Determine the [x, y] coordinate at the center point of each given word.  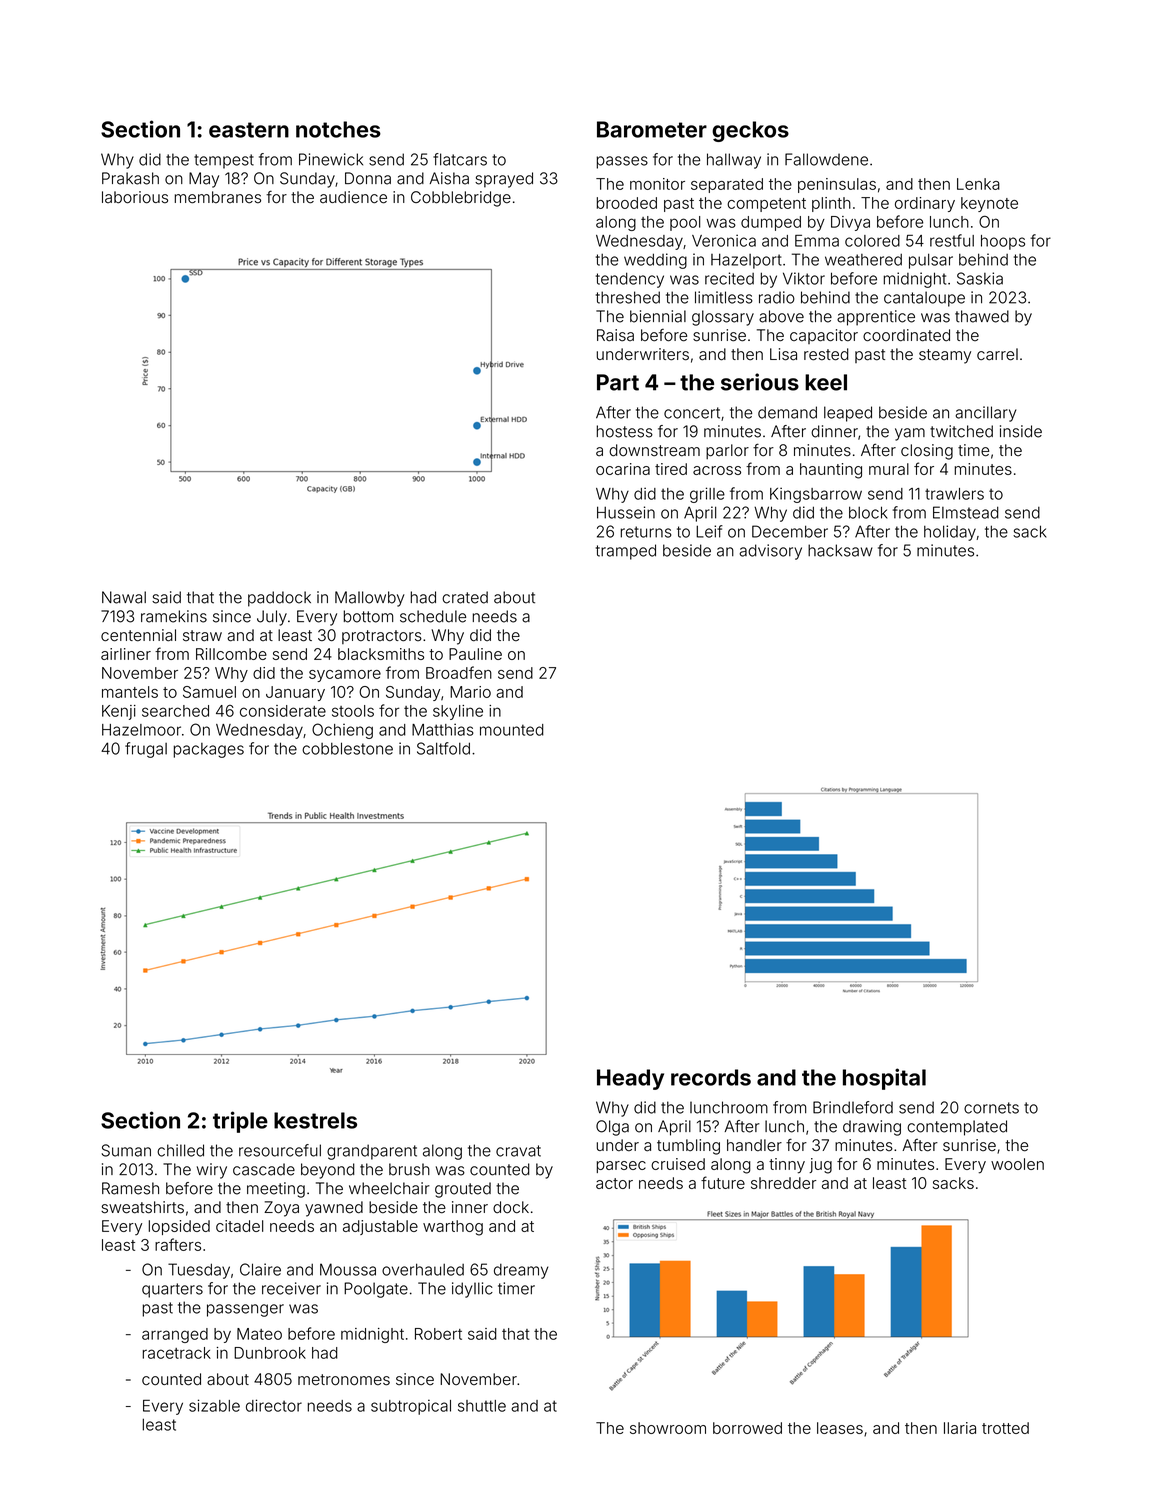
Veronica [724, 240]
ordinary [925, 204]
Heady [630, 1079]
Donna [368, 178]
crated [465, 597]
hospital [884, 1079]
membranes [218, 197]
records [711, 1077]
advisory [770, 552]
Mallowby [370, 599]
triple [240, 1122]
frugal [146, 750]
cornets [991, 1108]
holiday [950, 533]
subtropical [411, 1407]
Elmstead [966, 512]
